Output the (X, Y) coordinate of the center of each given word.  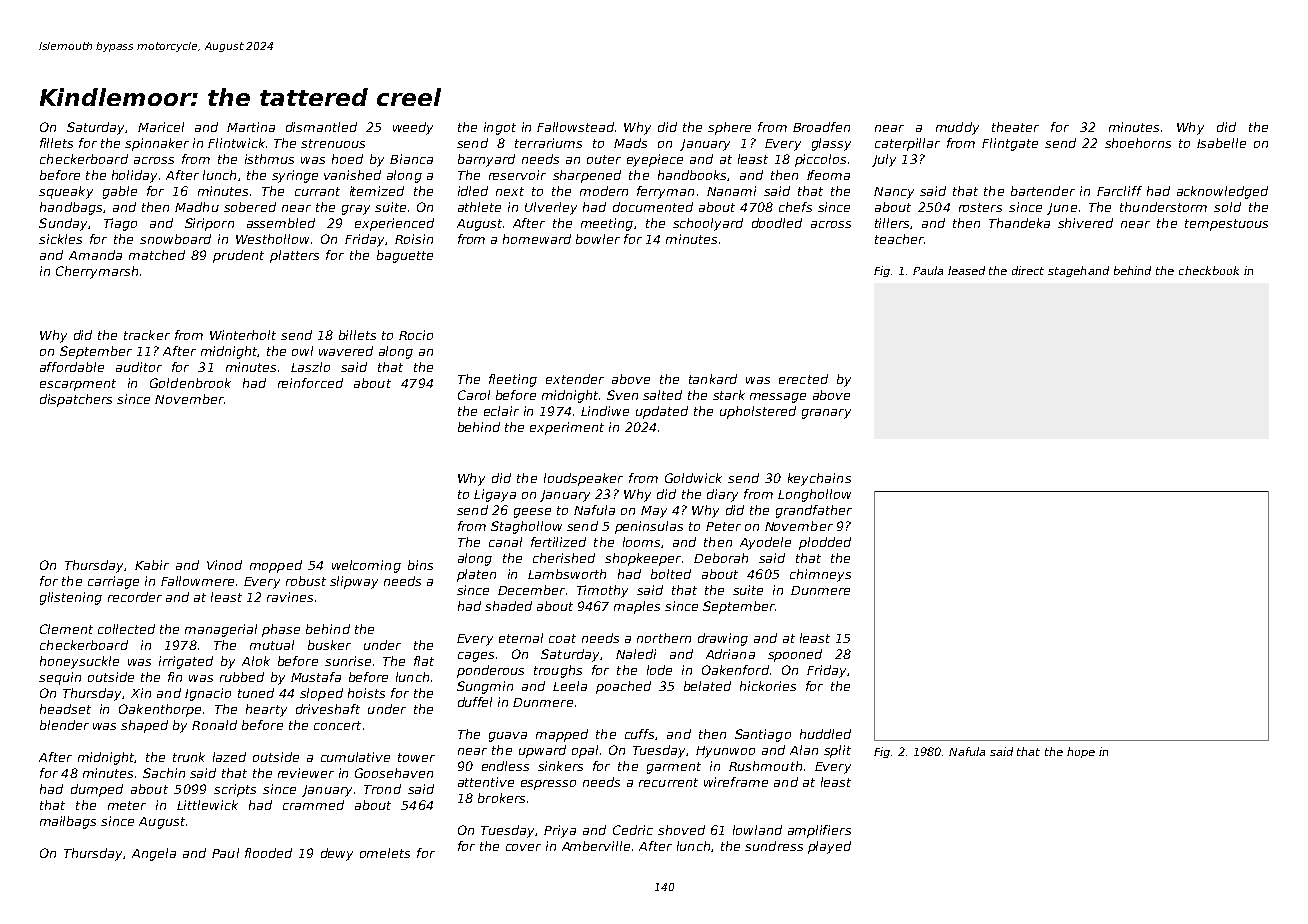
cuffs (639, 734)
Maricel (161, 127)
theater (1015, 127)
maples (637, 607)
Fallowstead (575, 127)
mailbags (68, 822)
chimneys (820, 575)
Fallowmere (197, 581)
